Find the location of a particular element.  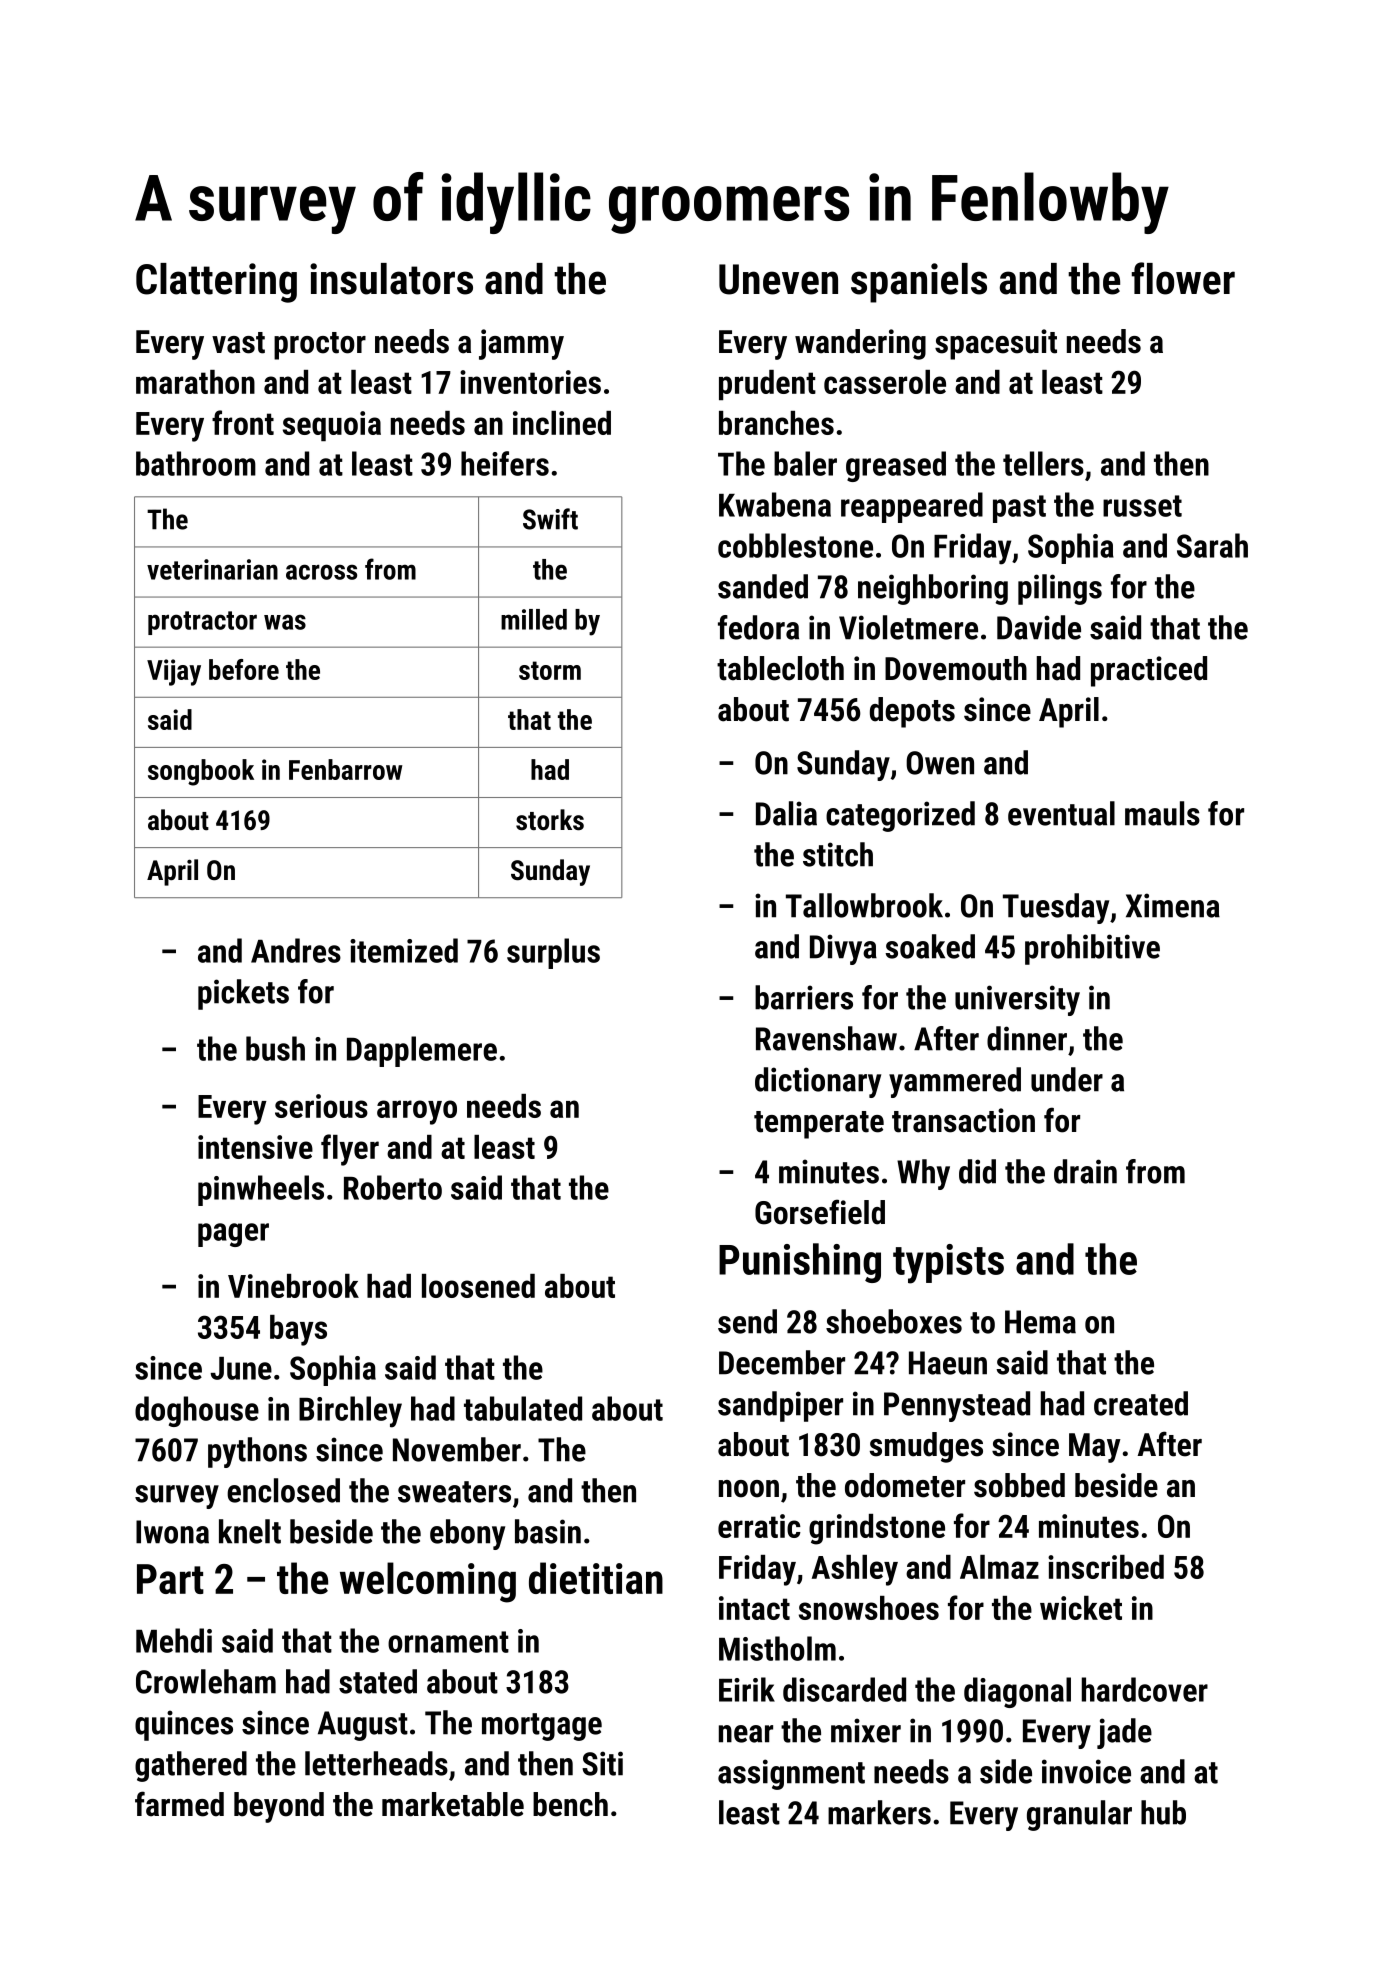

Birchley is located at coordinates (350, 1412).
